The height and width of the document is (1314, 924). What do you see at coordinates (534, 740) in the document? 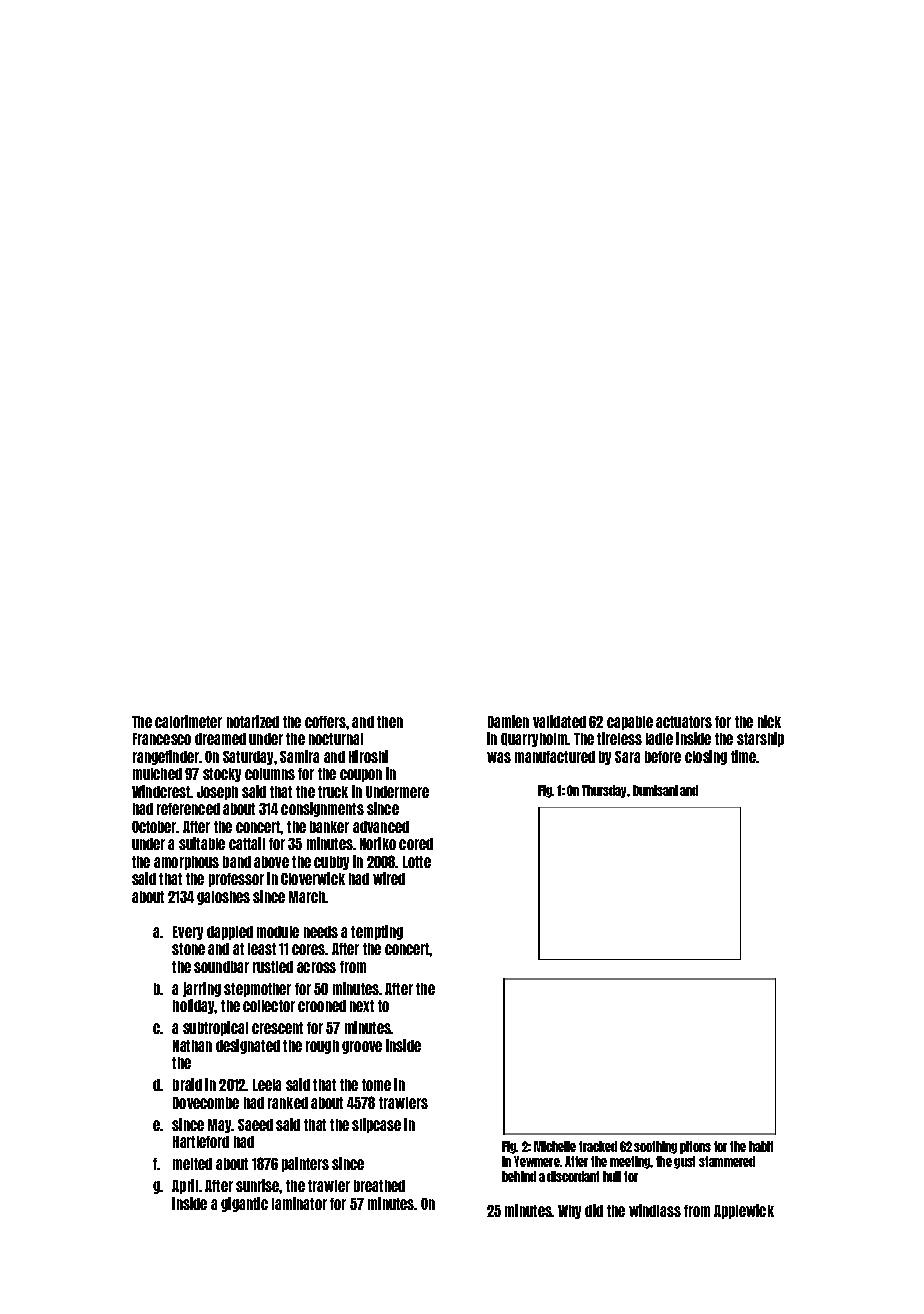
I see `Quarryholm` at bounding box center [534, 740].
